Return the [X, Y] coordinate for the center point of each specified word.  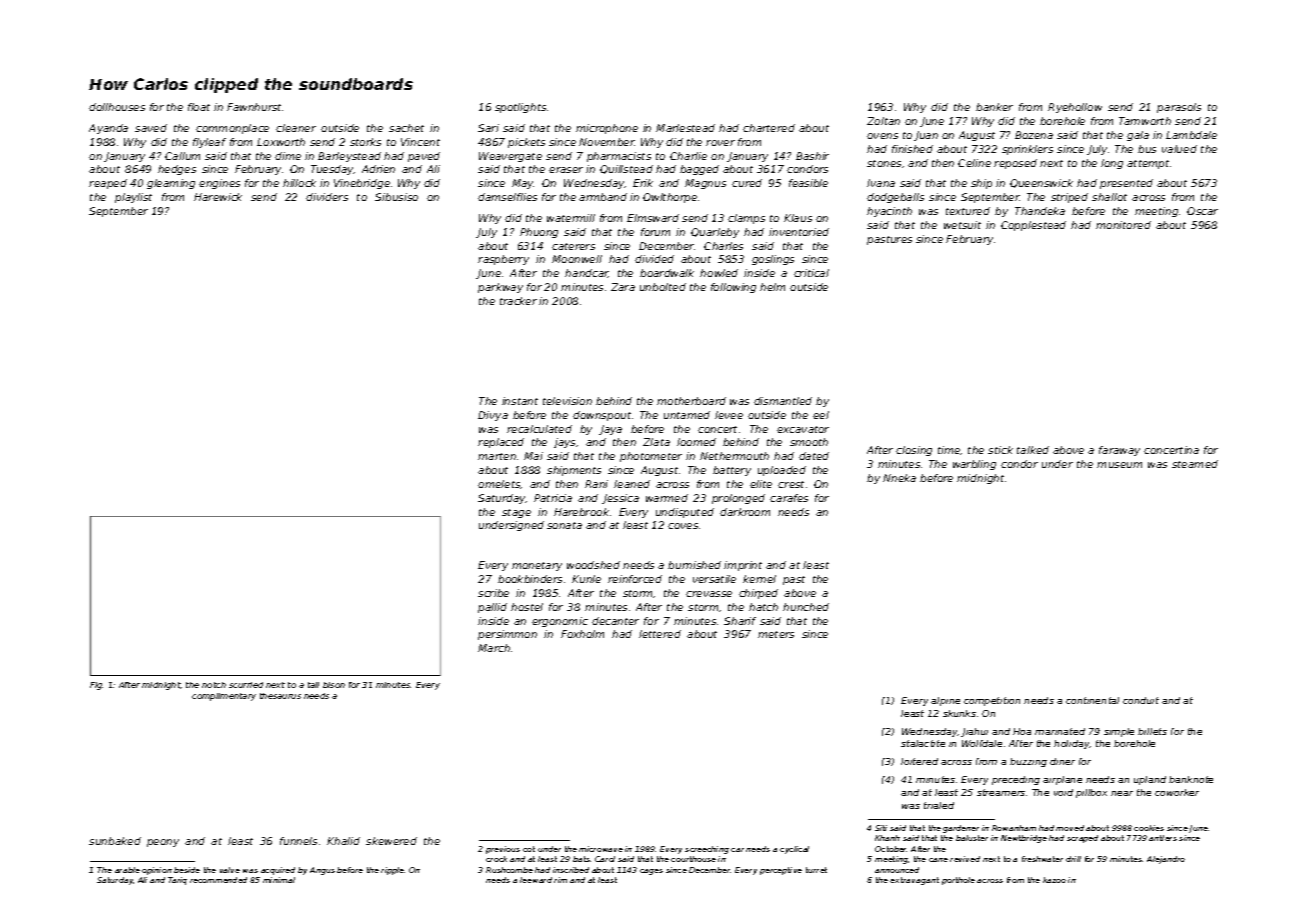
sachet [406, 128]
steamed [1195, 464]
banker [994, 107]
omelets [499, 484]
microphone [607, 129]
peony [163, 843]
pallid [492, 608]
